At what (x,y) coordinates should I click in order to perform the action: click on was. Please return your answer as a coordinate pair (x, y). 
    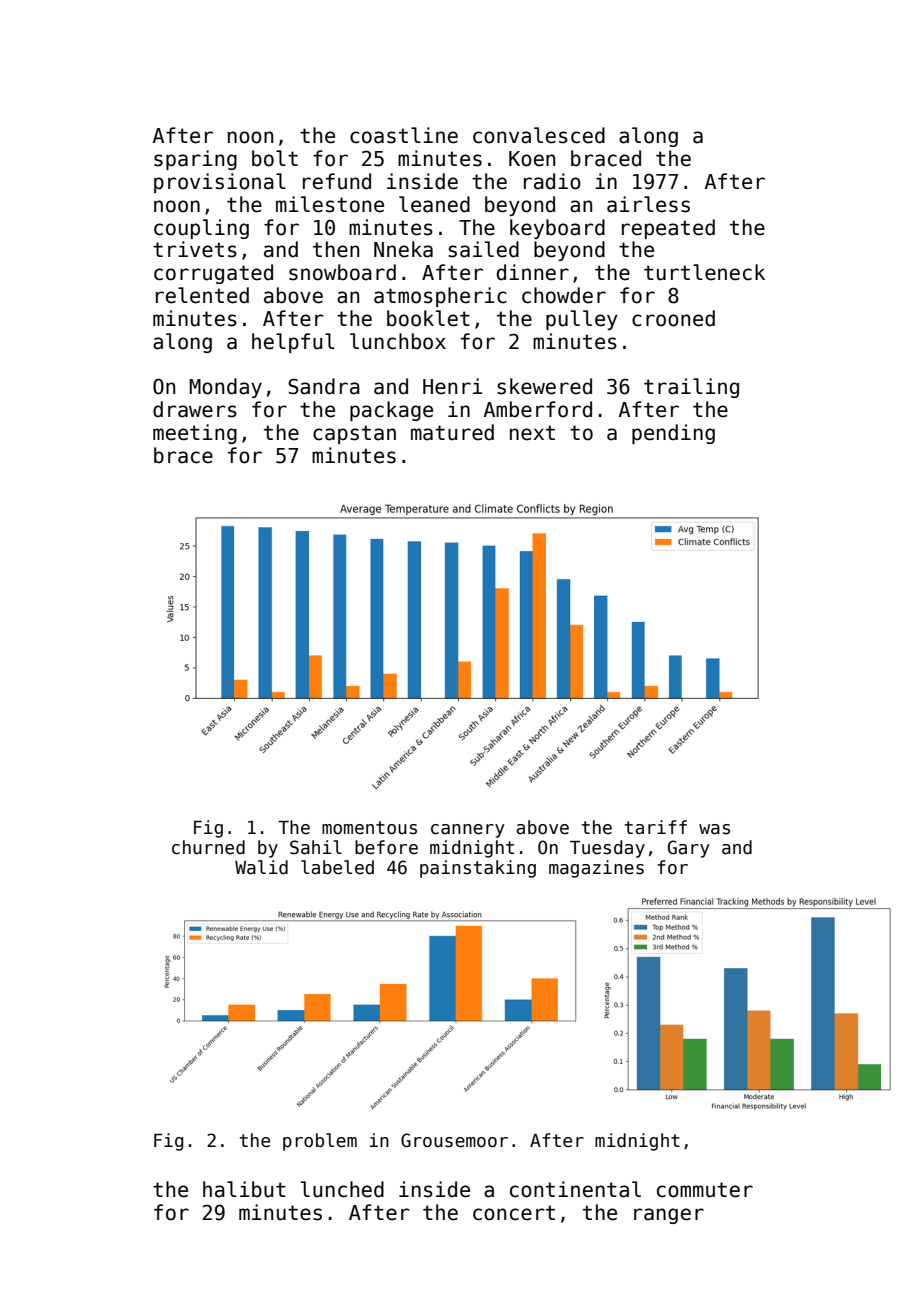
    Looking at the image, I should click on (714, 829).
